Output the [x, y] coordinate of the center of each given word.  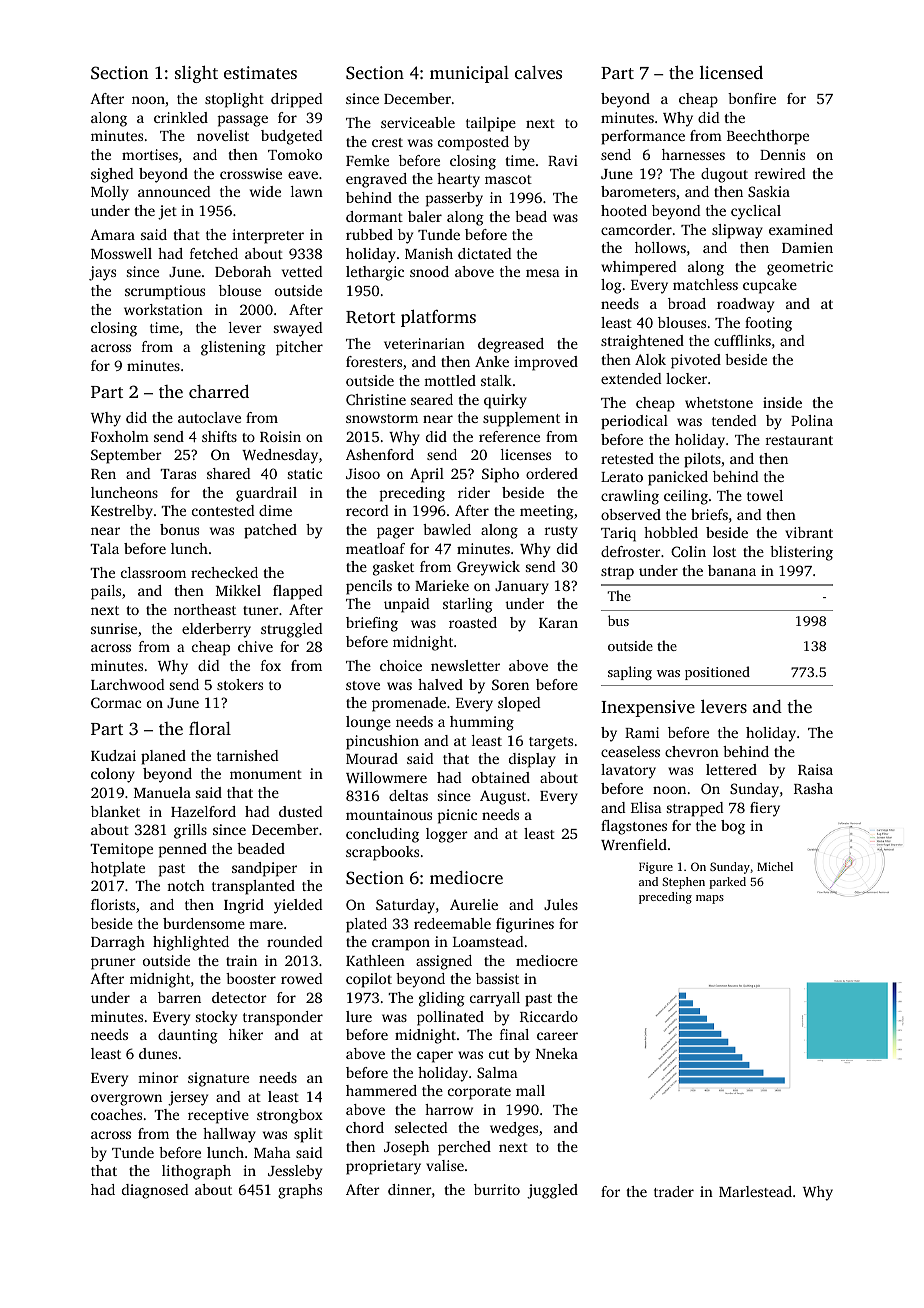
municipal [469, 74]
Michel [775, 866]
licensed [731, 72]
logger [447, 835]
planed [163, 757]
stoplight [234, 100]
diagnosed [155, 1191]
